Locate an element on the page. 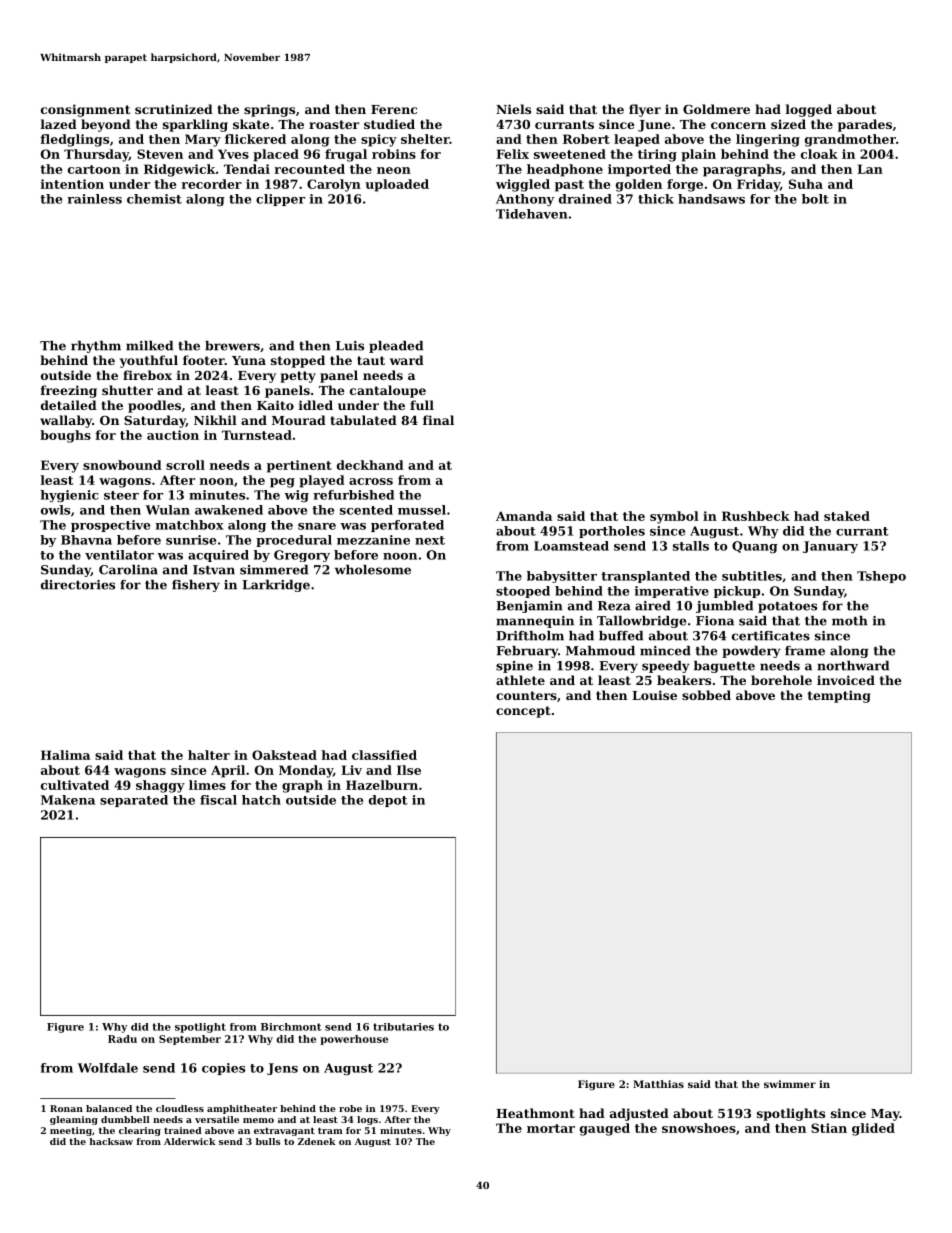 Image resolution: width=952 pixels, height=1233 pixels. Tidehaven is located at coordinates (532, 214).
